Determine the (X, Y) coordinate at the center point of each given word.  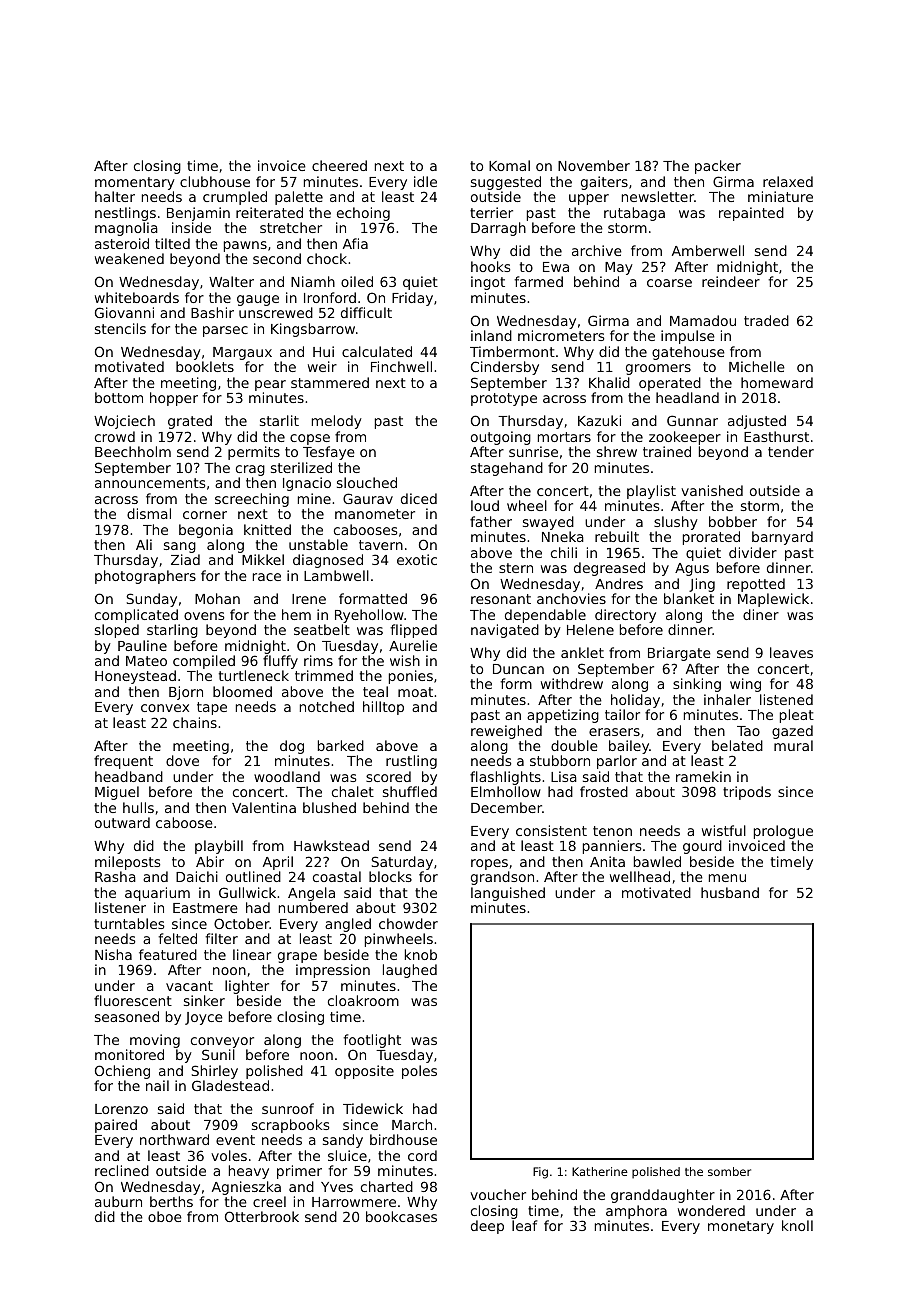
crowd (115, 436)
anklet (582, 652)
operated (670, 384)
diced (419, 498)
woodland (287, 776)
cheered (339, 165)
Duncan (518, 669)
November (594, 165)
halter (115, 196)
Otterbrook (262, 1216)
